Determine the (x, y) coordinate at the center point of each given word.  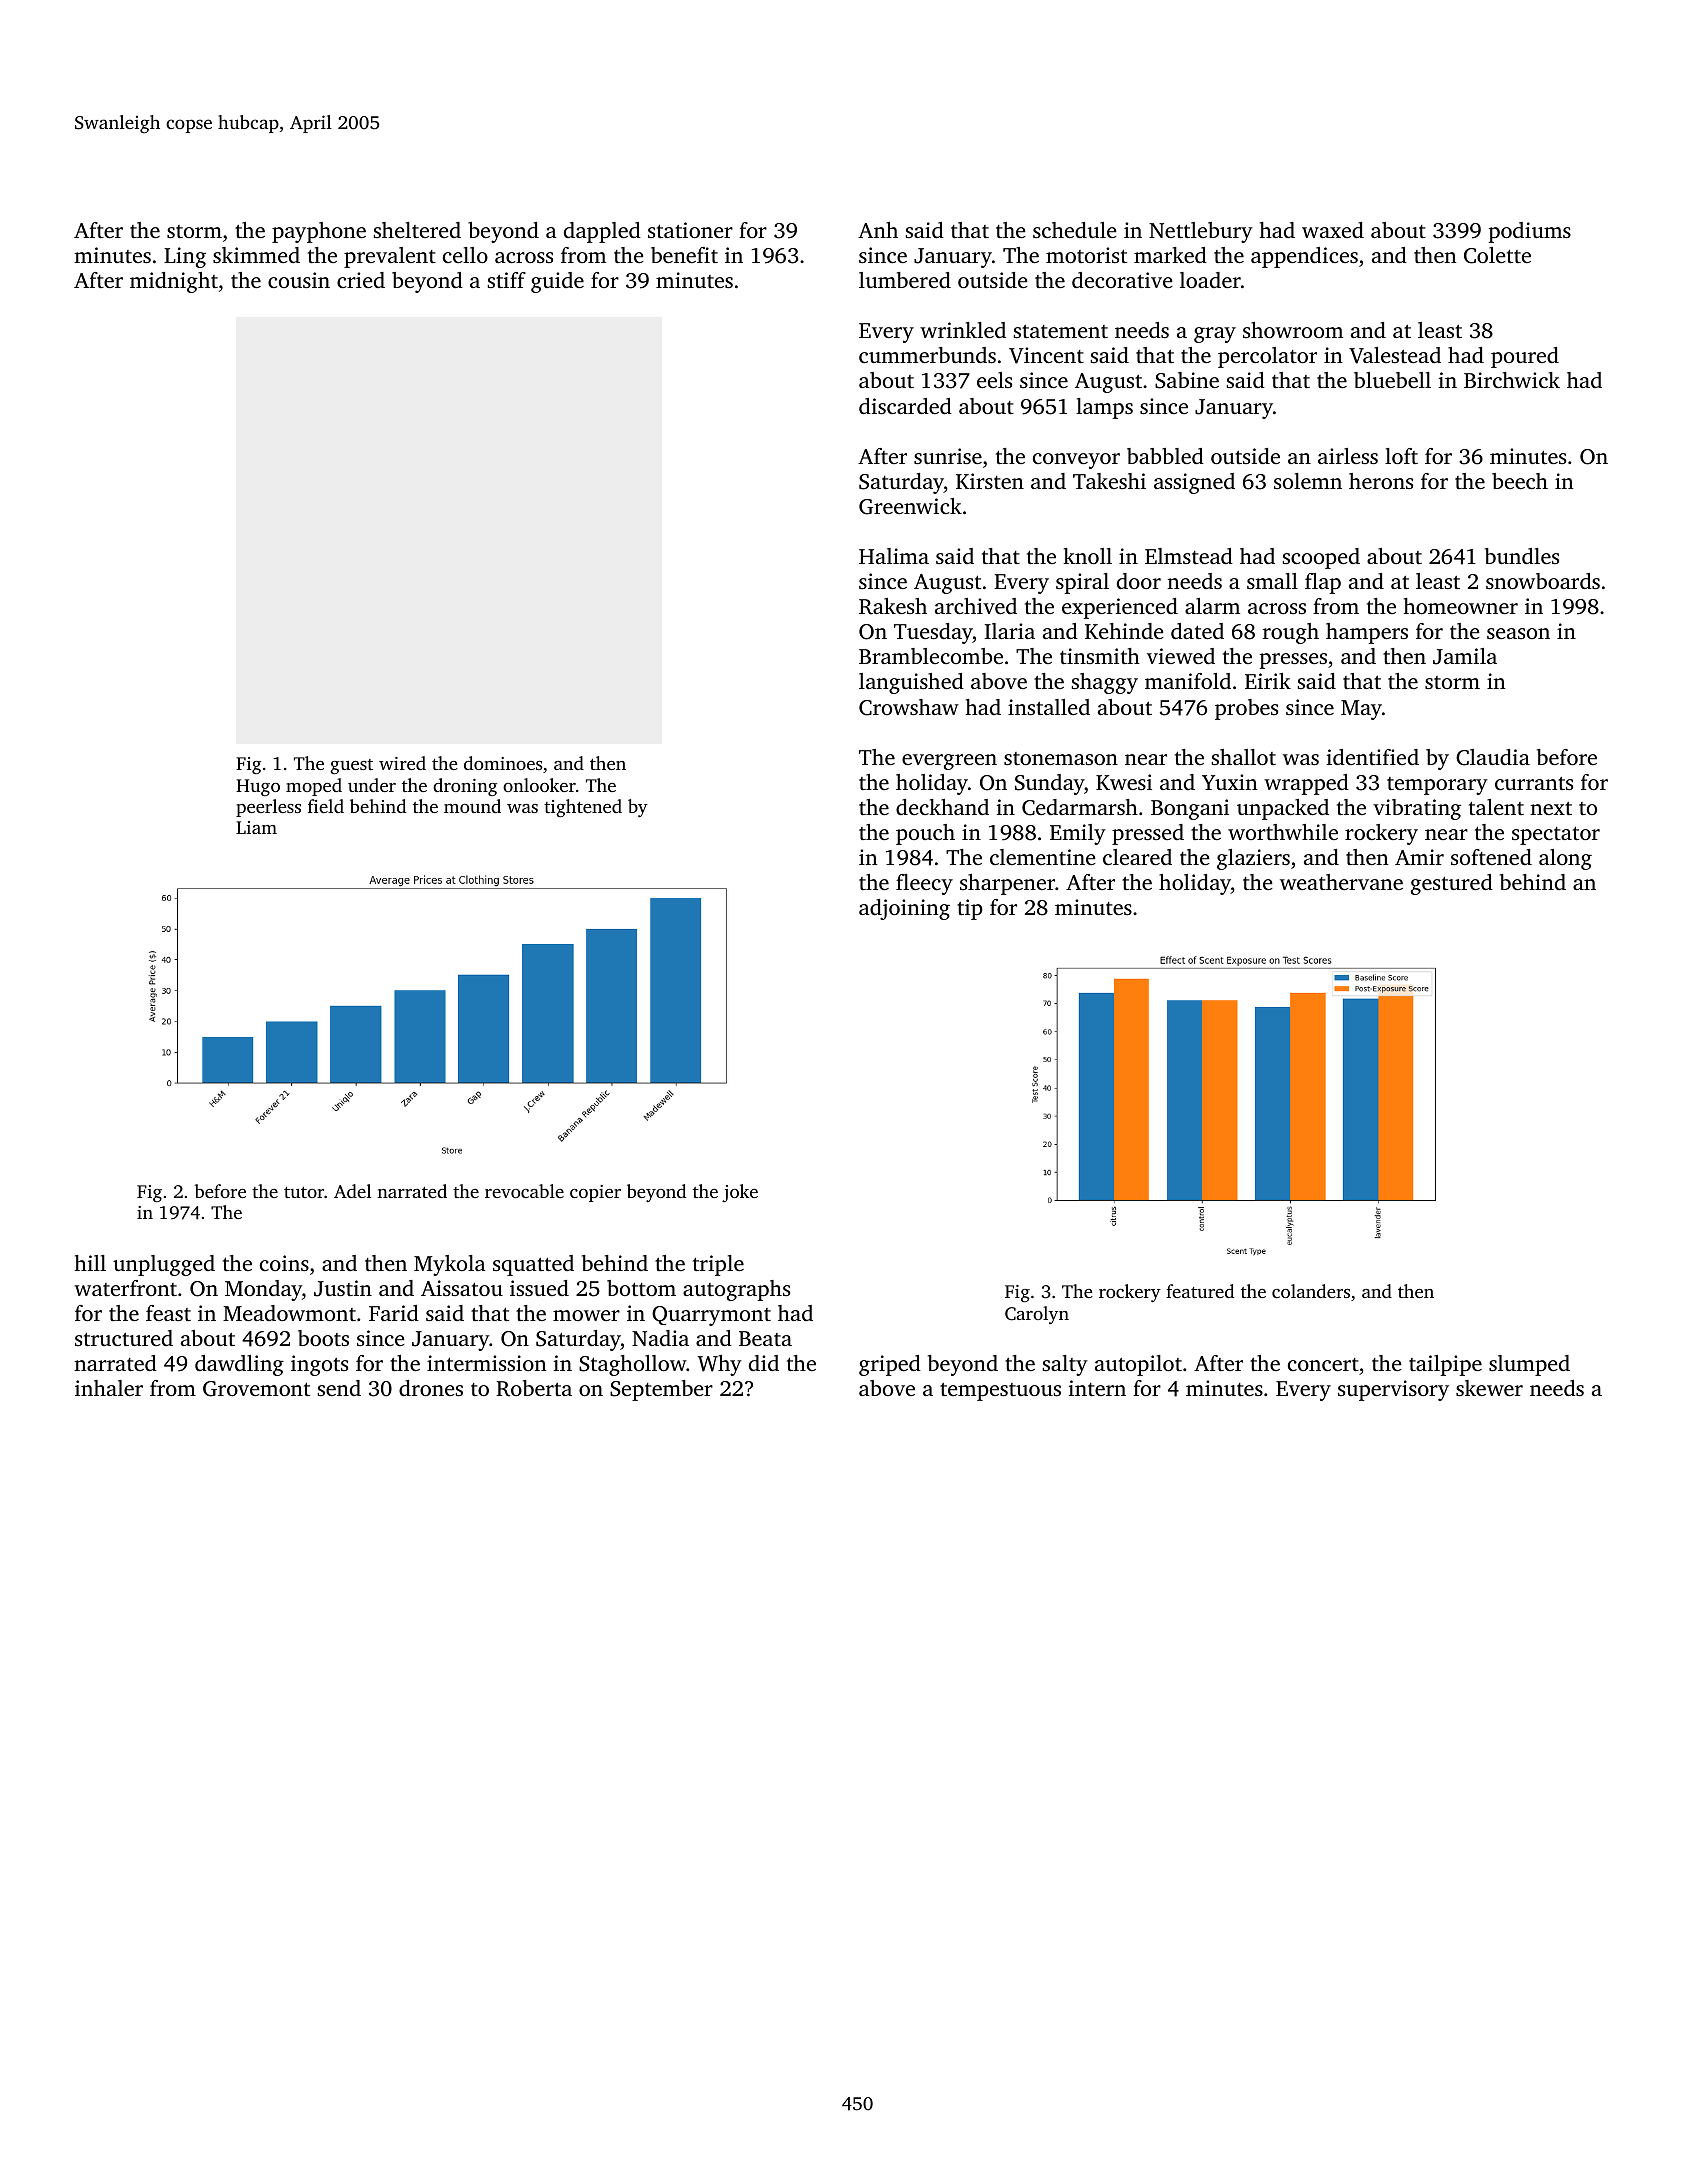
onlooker (539, 785)
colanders (1311, 1291)
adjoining (904, 909)
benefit (684, 255)
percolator (1267, 357)
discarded (905, 406)
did (764, 1363)
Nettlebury (1201, 232)
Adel (352, 1191)
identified (1373, 757)
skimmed (256, 255)
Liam (256, 827)
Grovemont (256, 1389)
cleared (1137, 857)
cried (361, 280)
